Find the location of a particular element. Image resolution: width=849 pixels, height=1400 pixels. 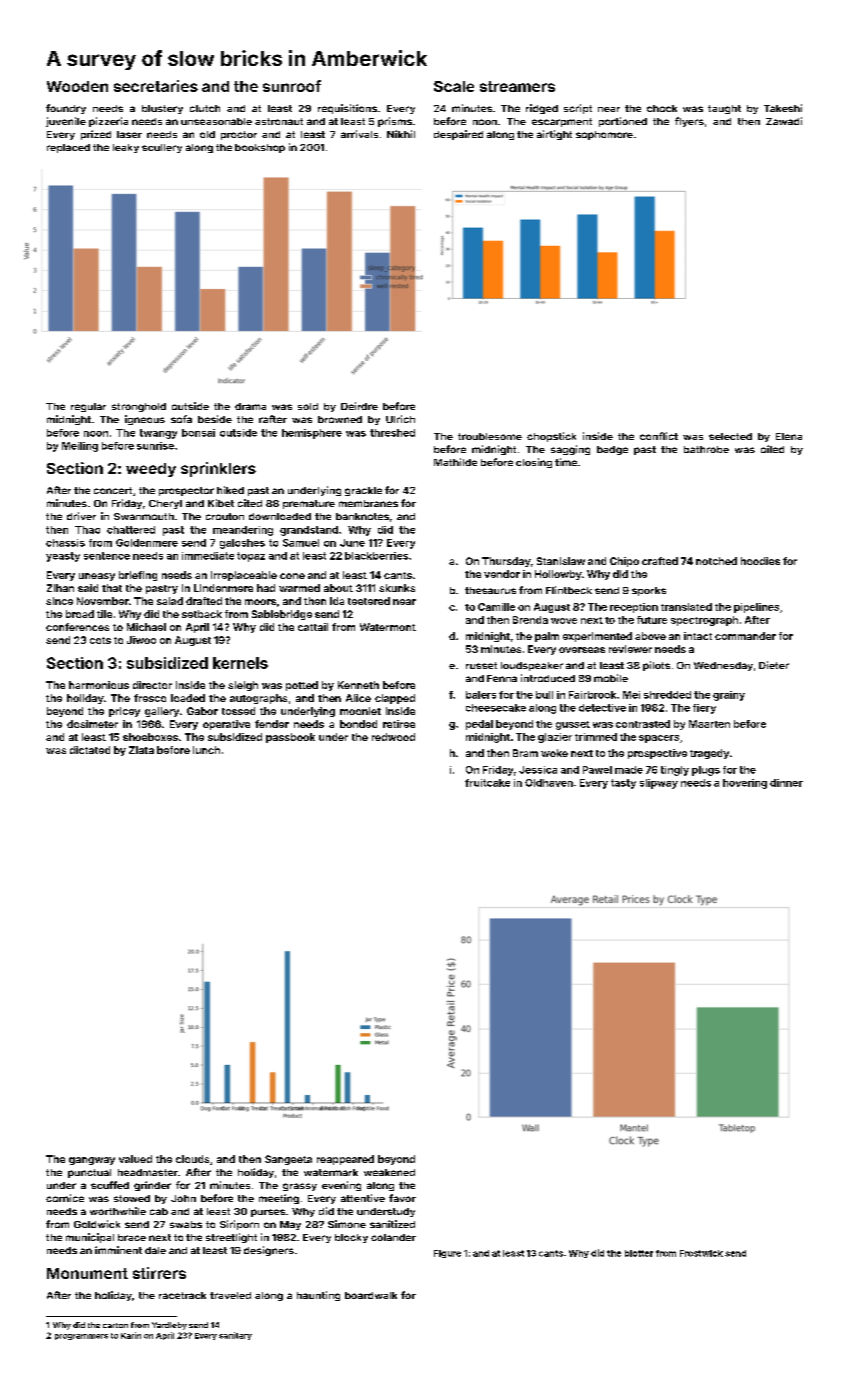

dinner is located at coordinates (786, 783).
